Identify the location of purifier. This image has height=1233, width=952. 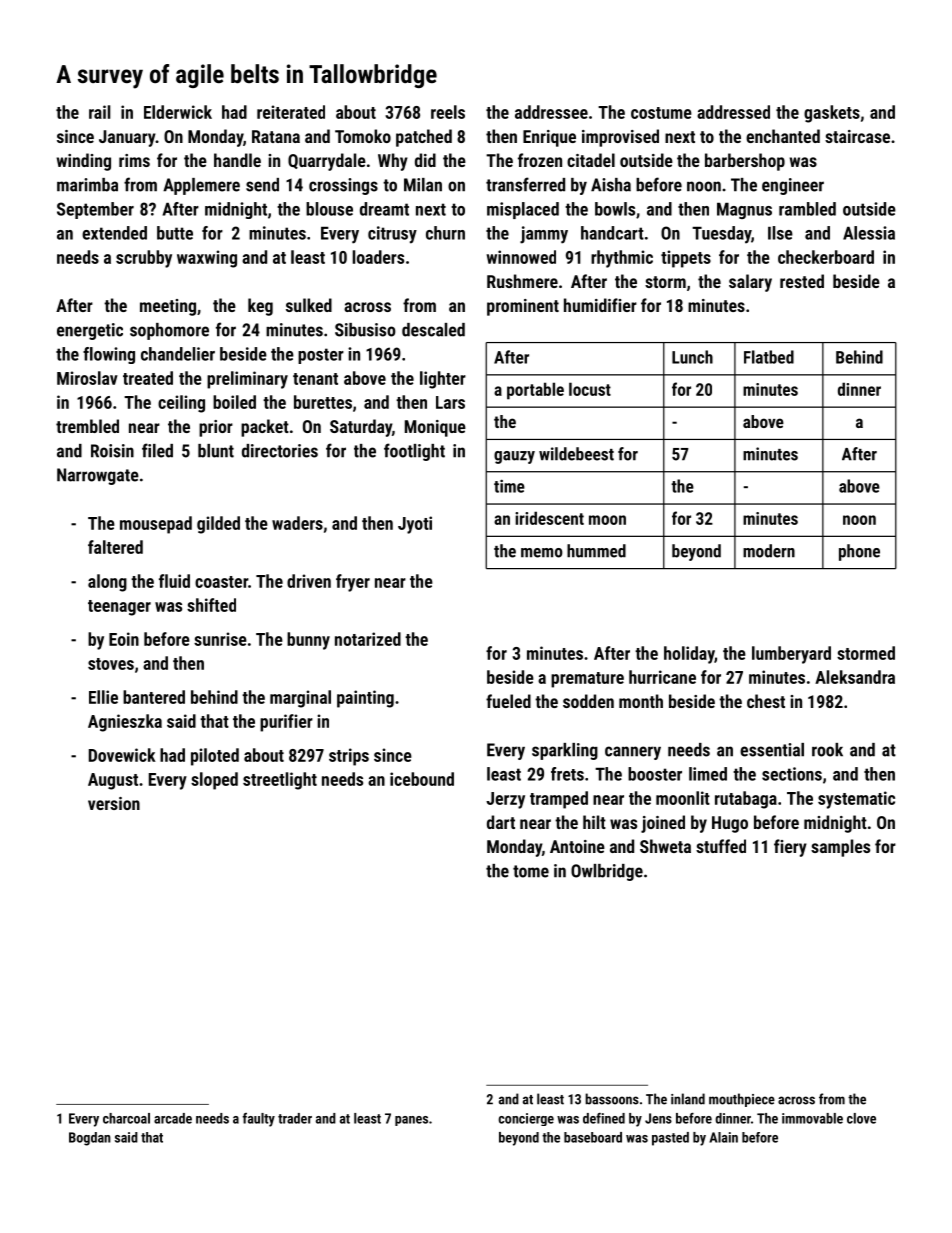
(286, 723).
